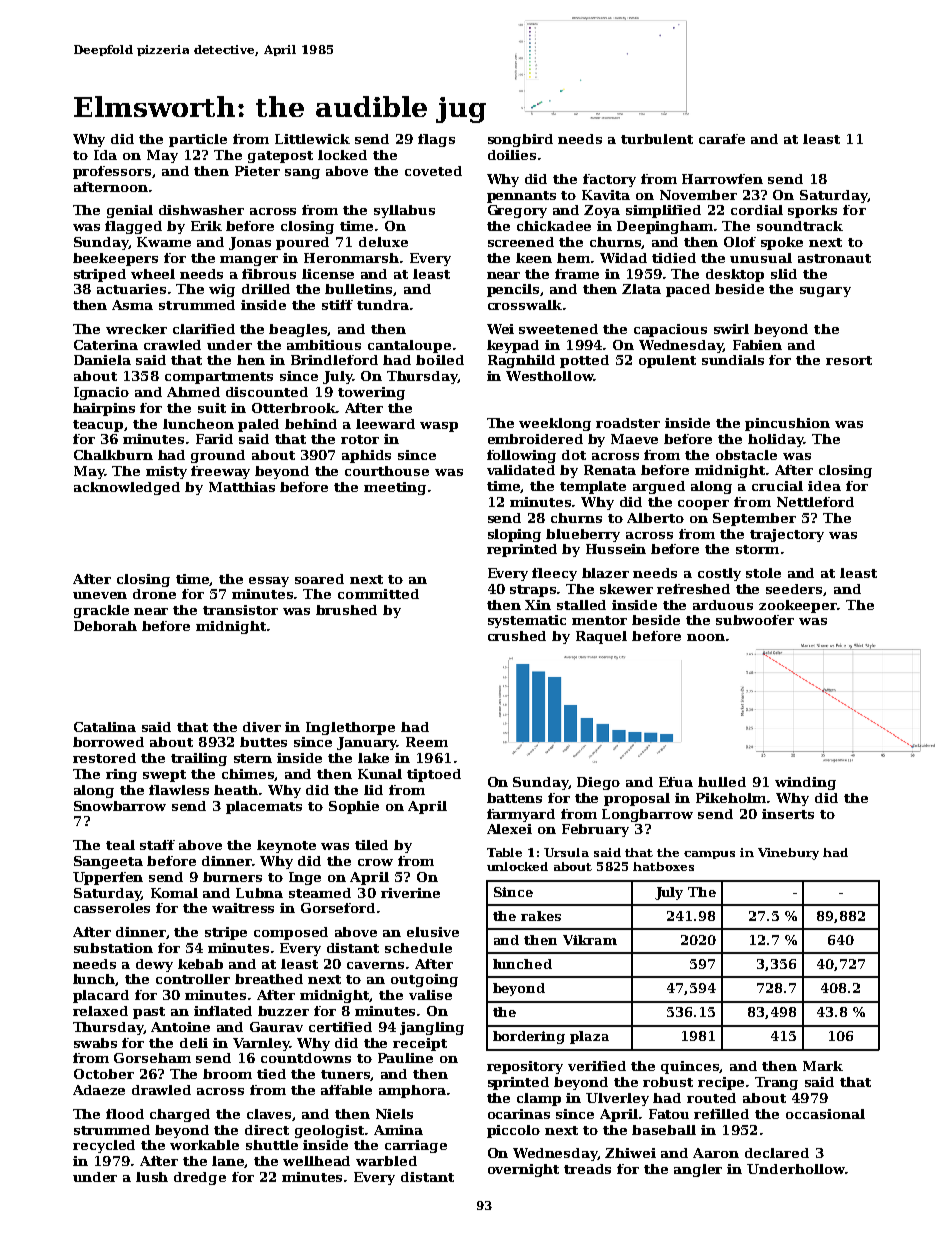  Describe the element at coordinates (383, 242) in the image. I see `deluxe` at that location.
